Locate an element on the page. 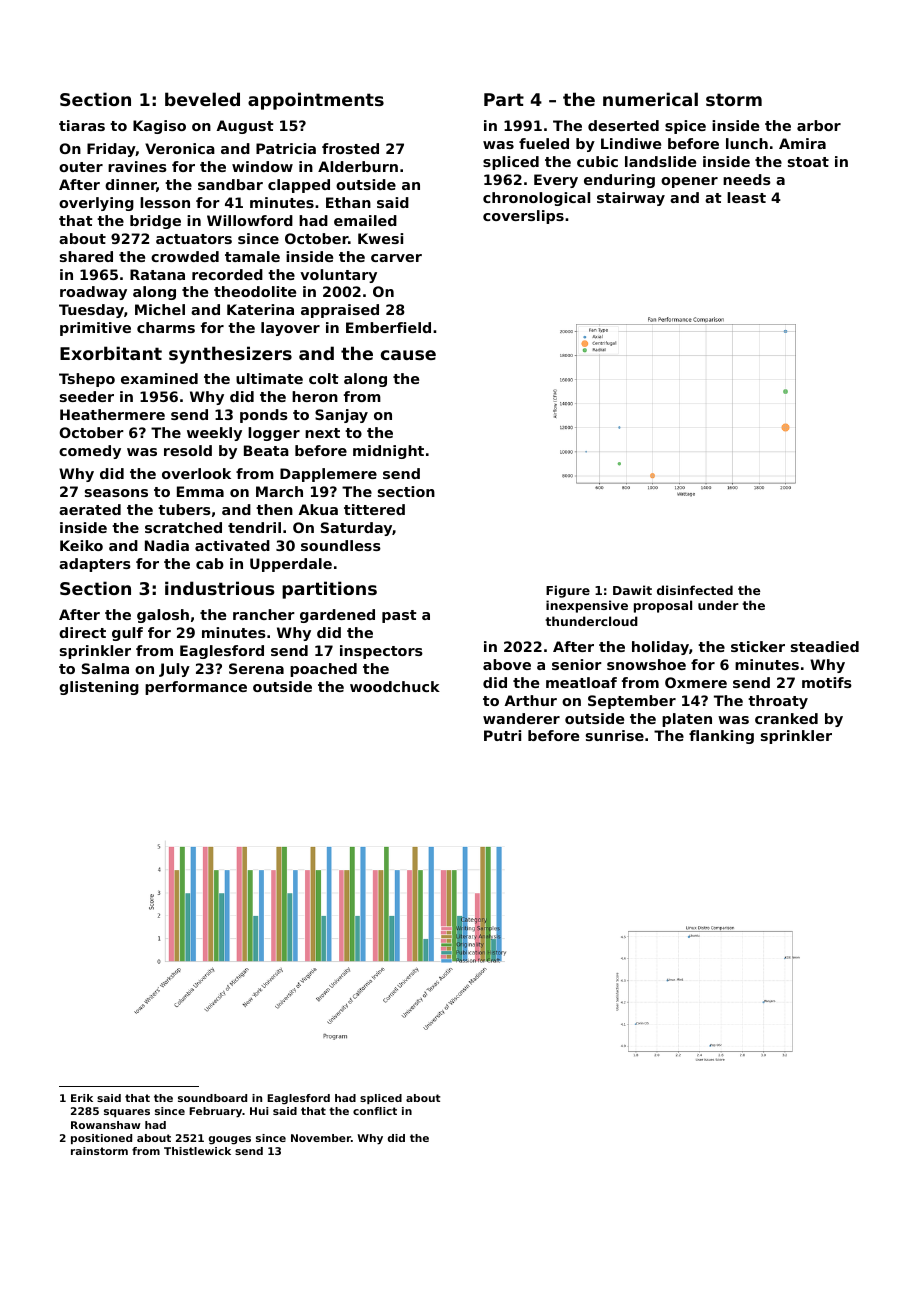  needs is located at coordinates (747, 179).
